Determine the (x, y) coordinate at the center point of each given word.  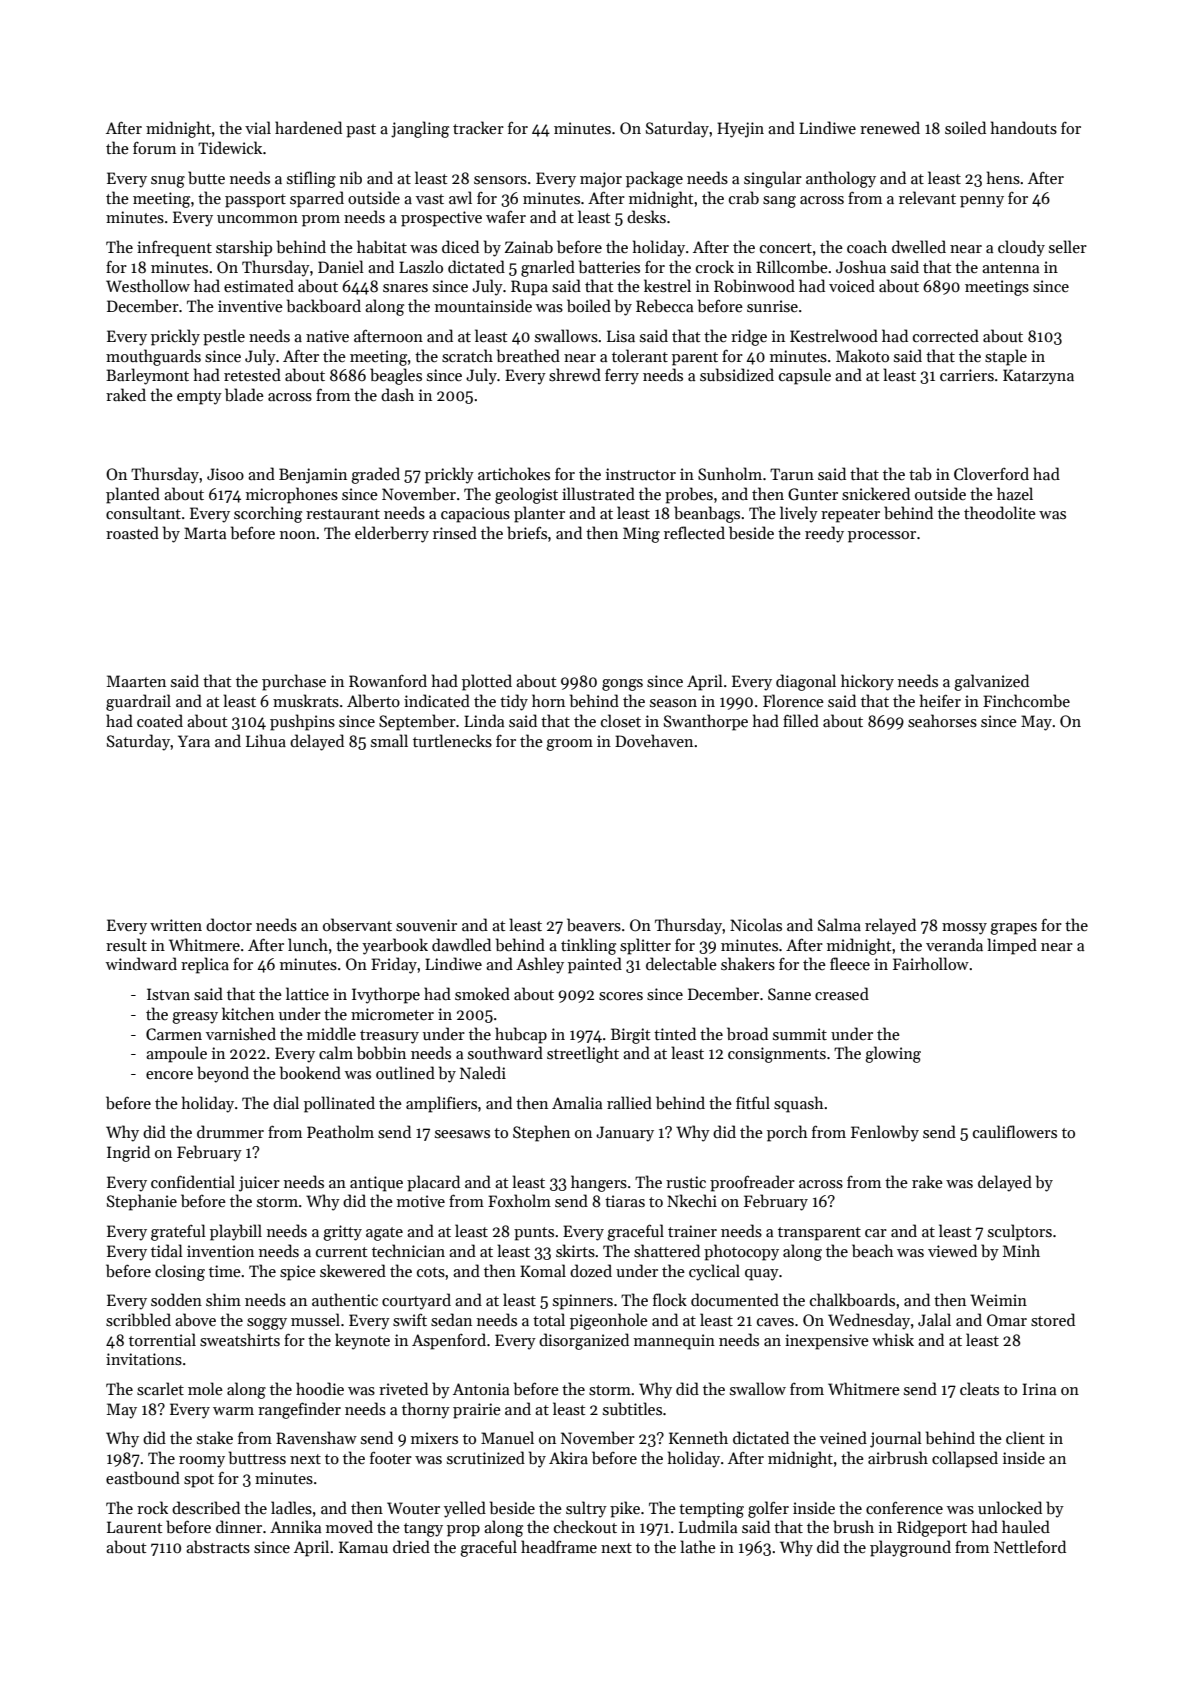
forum (154, 148)
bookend (310, 1073)
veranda (954, 944)
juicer (259, 1184)
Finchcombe (1026, 700)
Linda (484, 720)
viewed (952, 1250)
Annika (296, 1526)
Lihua (266, 740)
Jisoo (225, 474)
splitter (645, 946)
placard (433, 1183)
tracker (478, 127)
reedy (824, 534)
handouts (1024, 128)
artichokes (514, 473)
